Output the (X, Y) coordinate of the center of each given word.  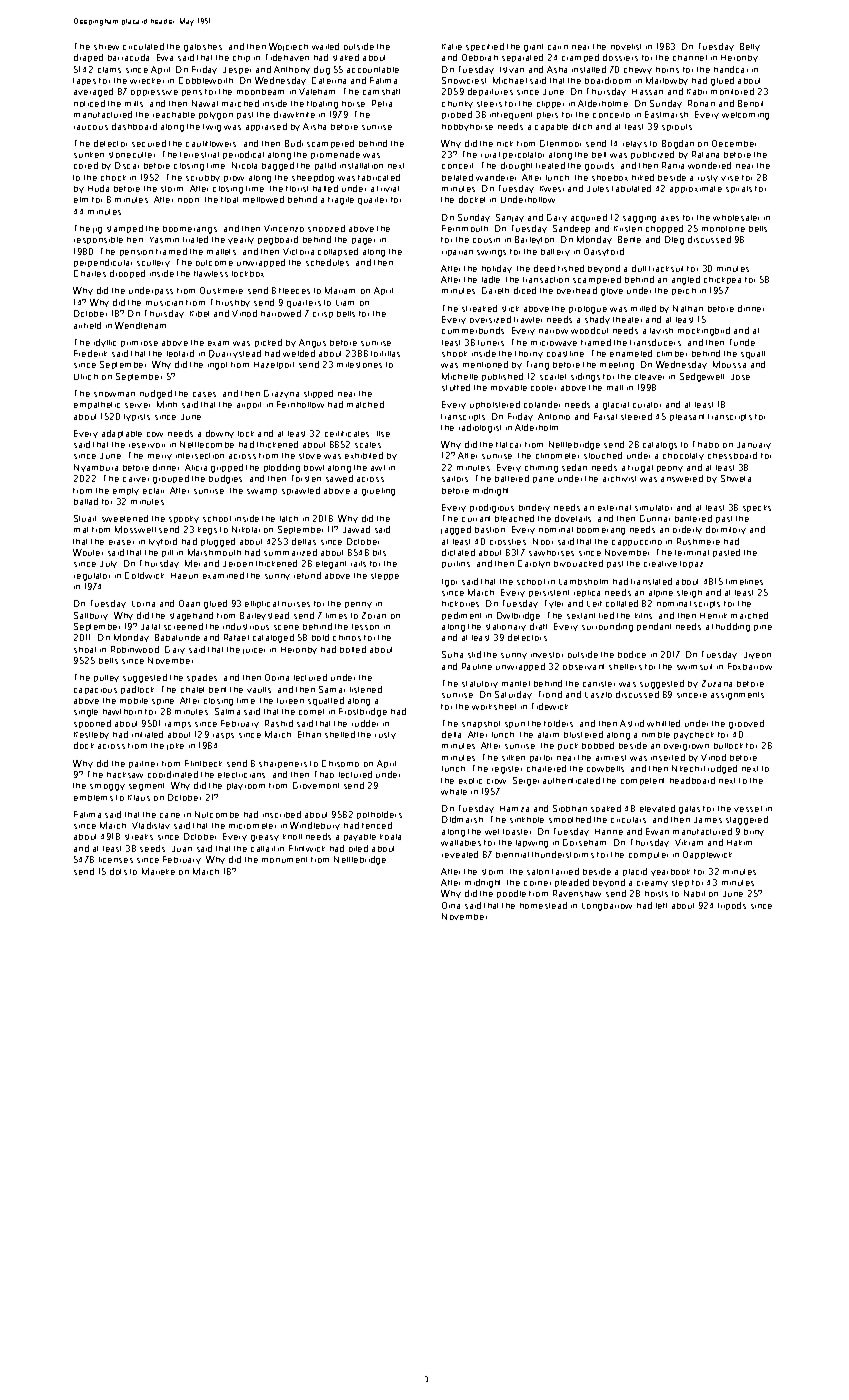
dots (118, 871)
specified (485, 47)
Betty (750, 47)
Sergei (526, 781)
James (708, 820)
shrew (106, 47)
